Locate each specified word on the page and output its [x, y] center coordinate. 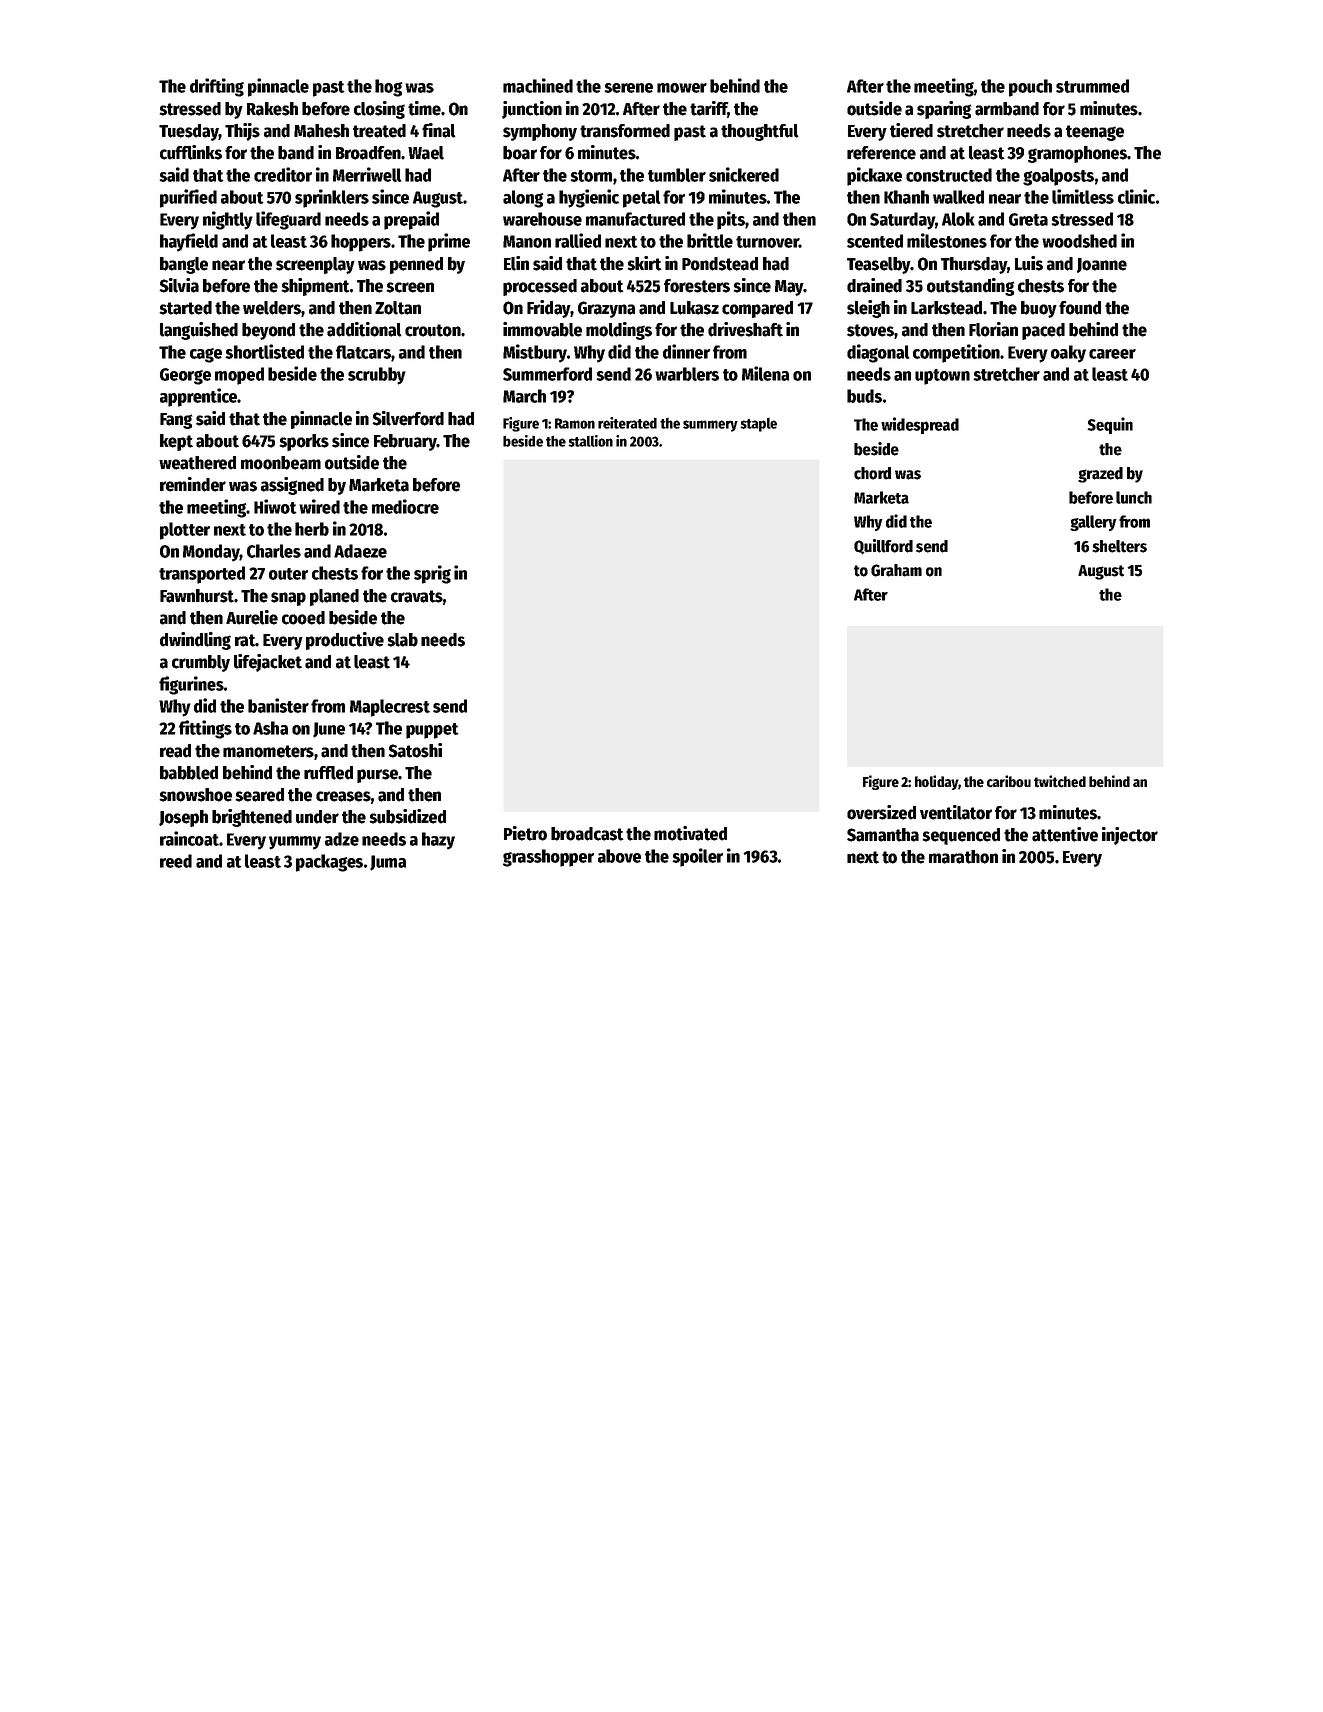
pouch [1030, 88]
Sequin [1110, 425]
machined [538, 85]
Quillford [883, 547]
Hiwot [275, 506]
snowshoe [195, 795]
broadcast [587, 834]
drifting [217, 87]
